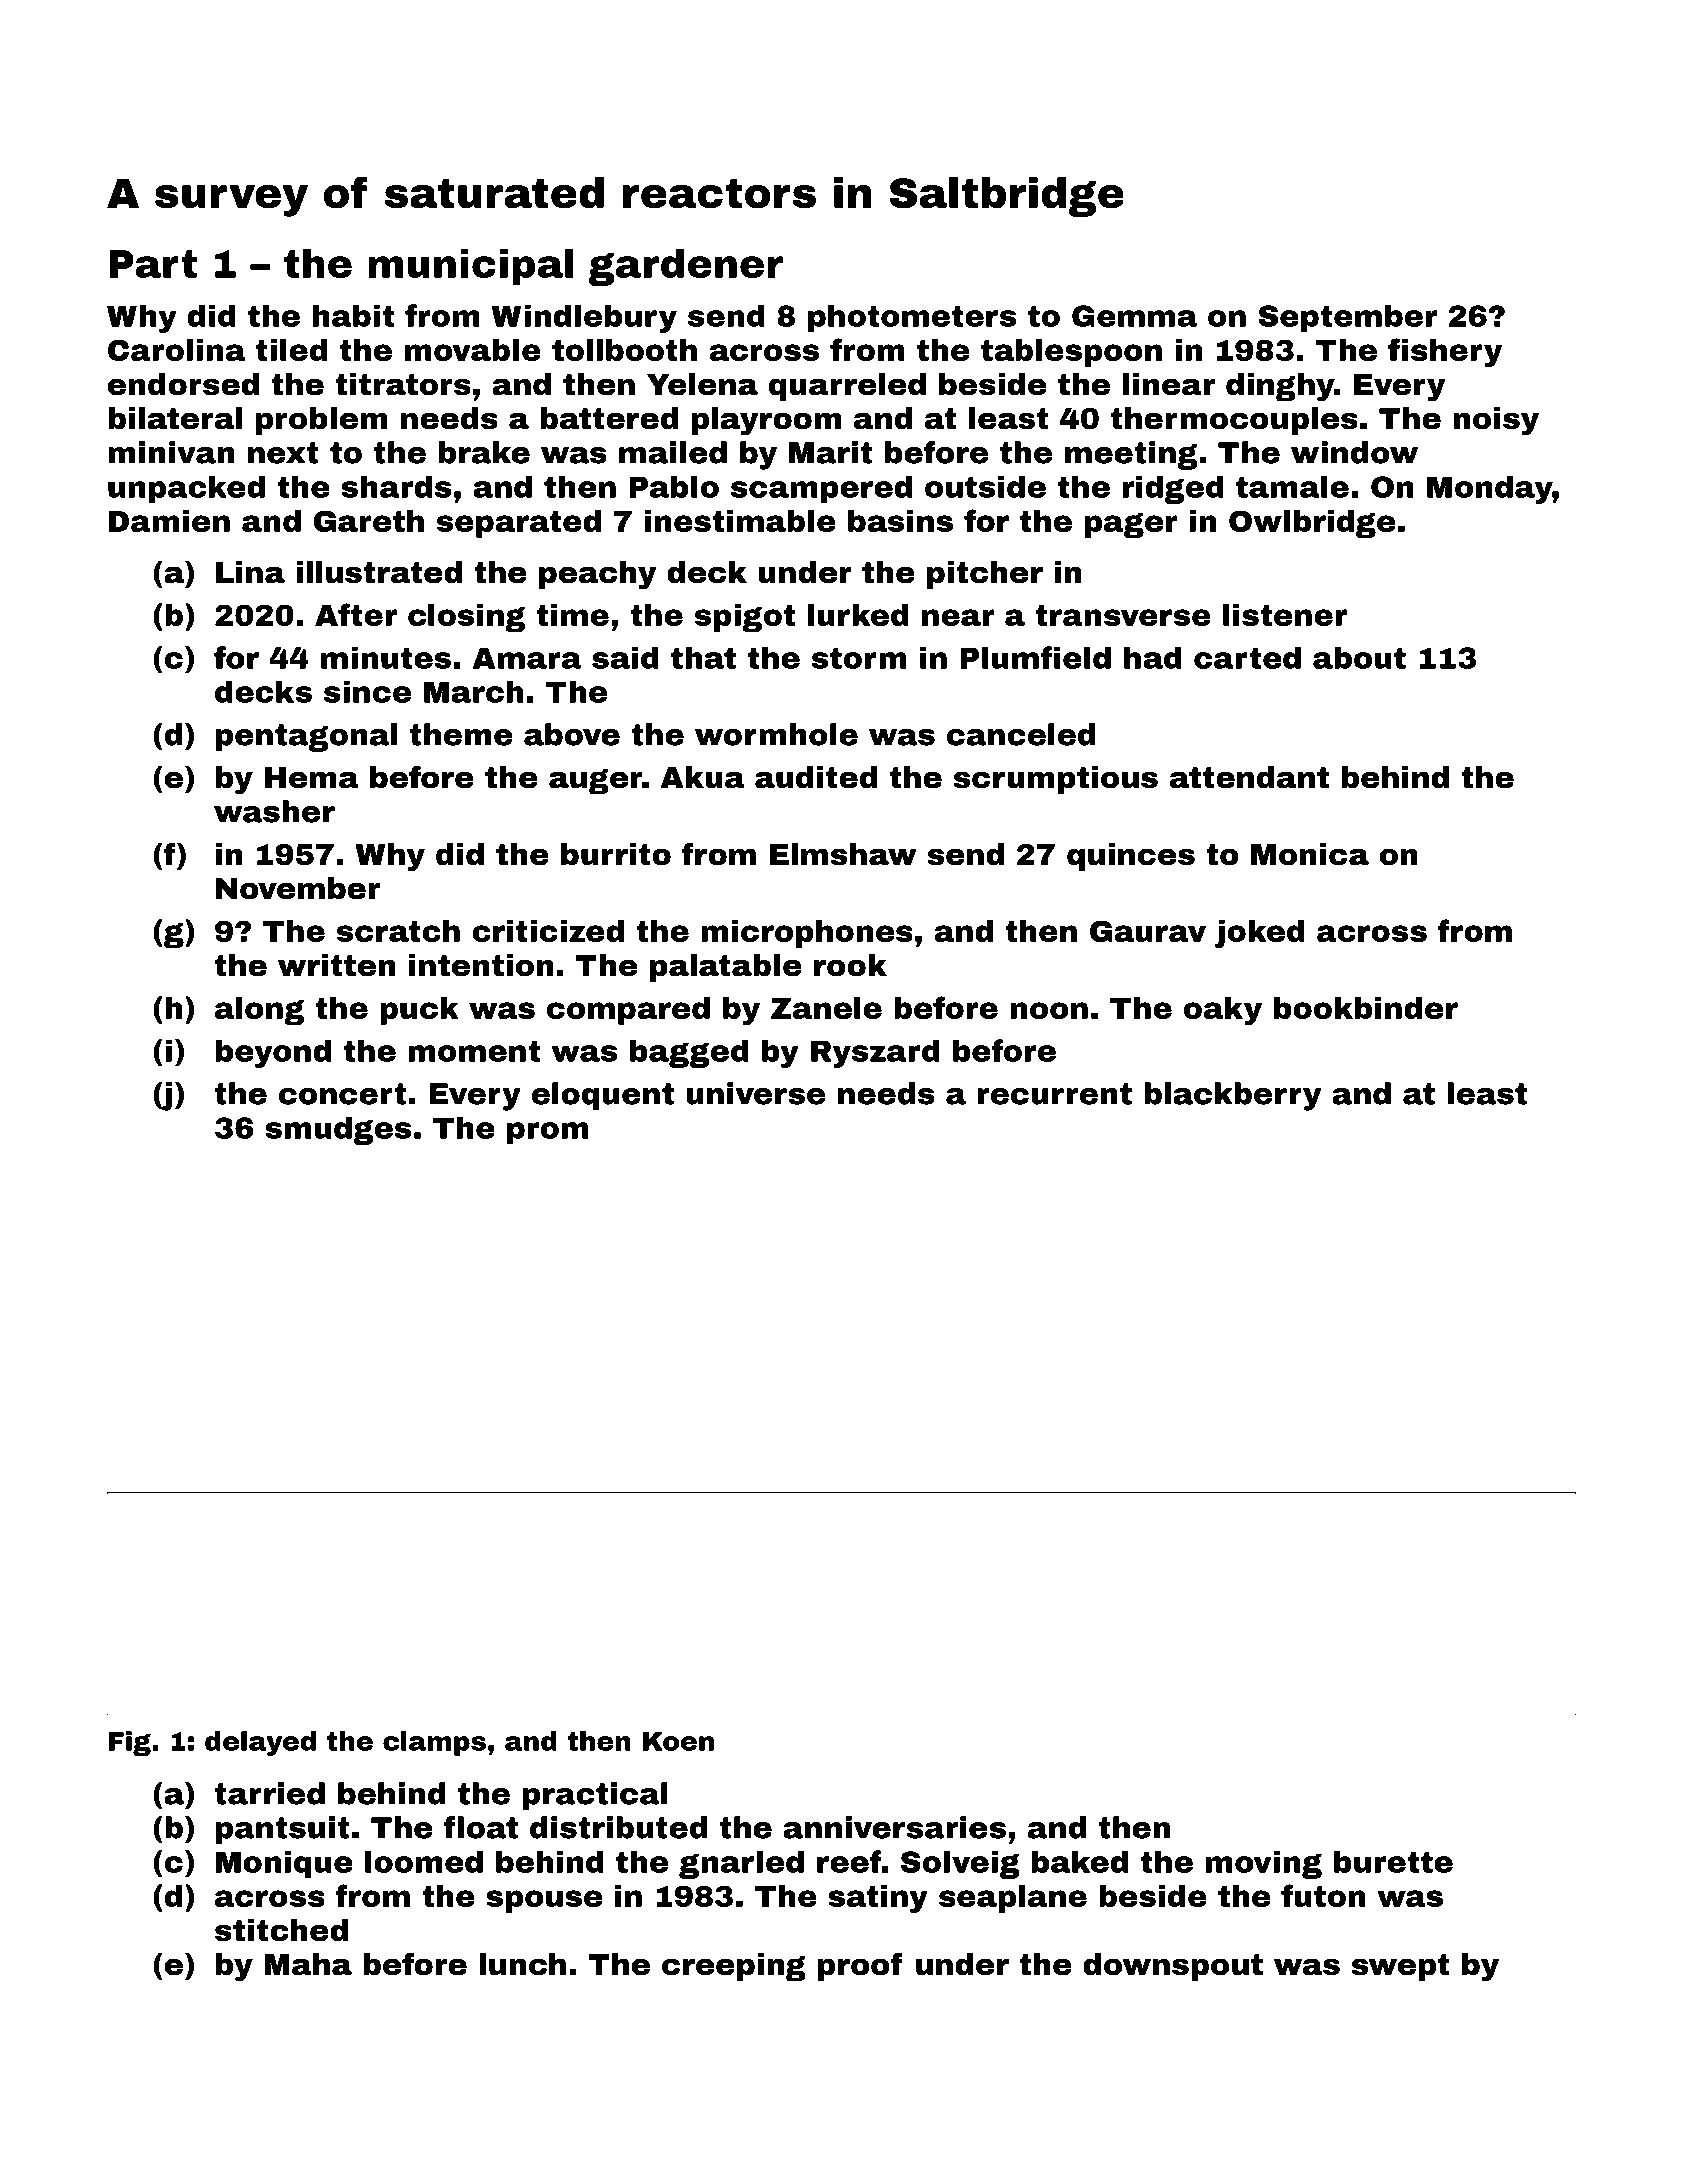 Image resolution: width=1683 pixels, height=2178 pixels. What do you see at coordinates (298, 888) in the document?
I see `November` at bounding box center [298, 888].
